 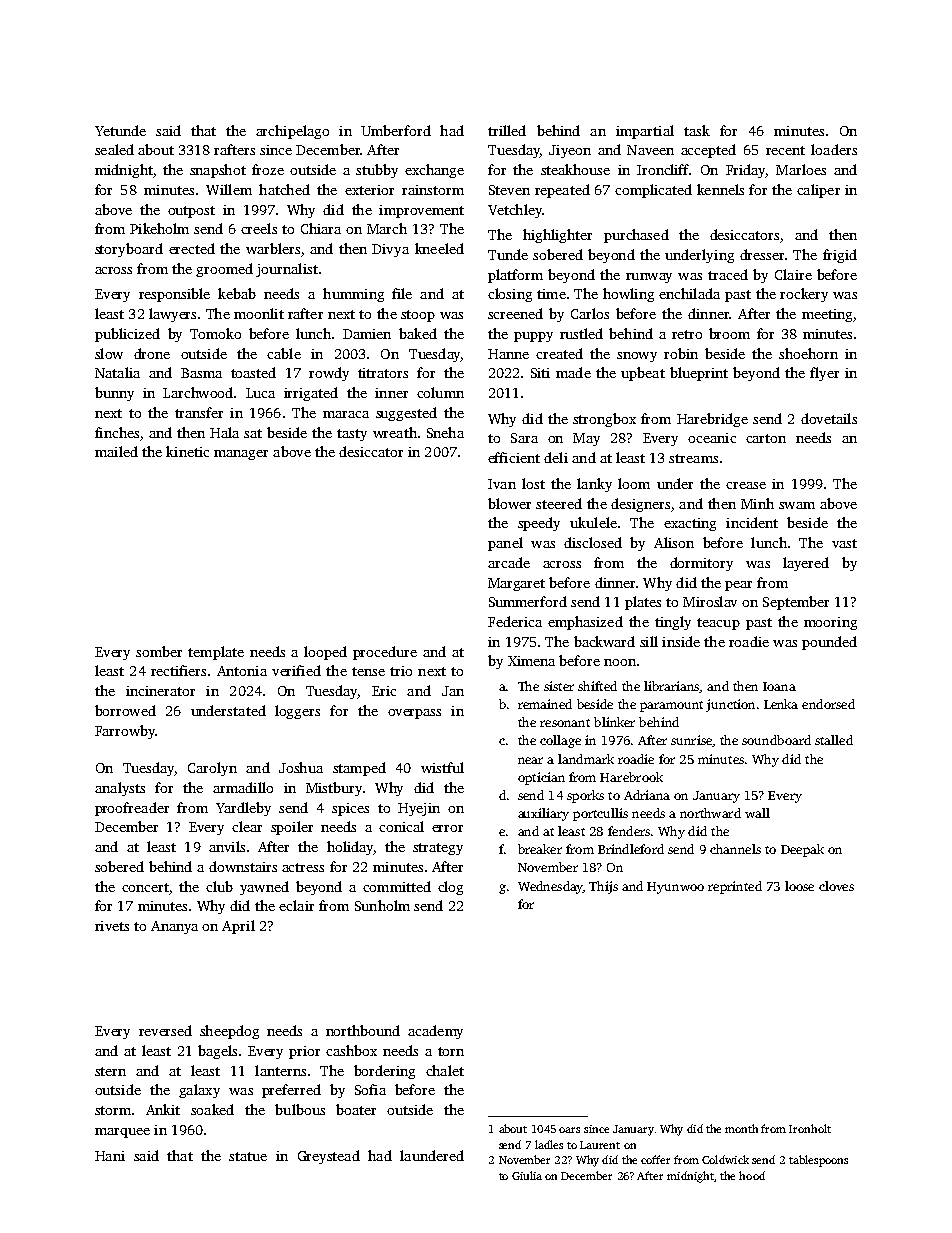 What do you see at coordinates (653, 191) in the screenshot?
I see `complicated` at bounding box center [653, 191].
